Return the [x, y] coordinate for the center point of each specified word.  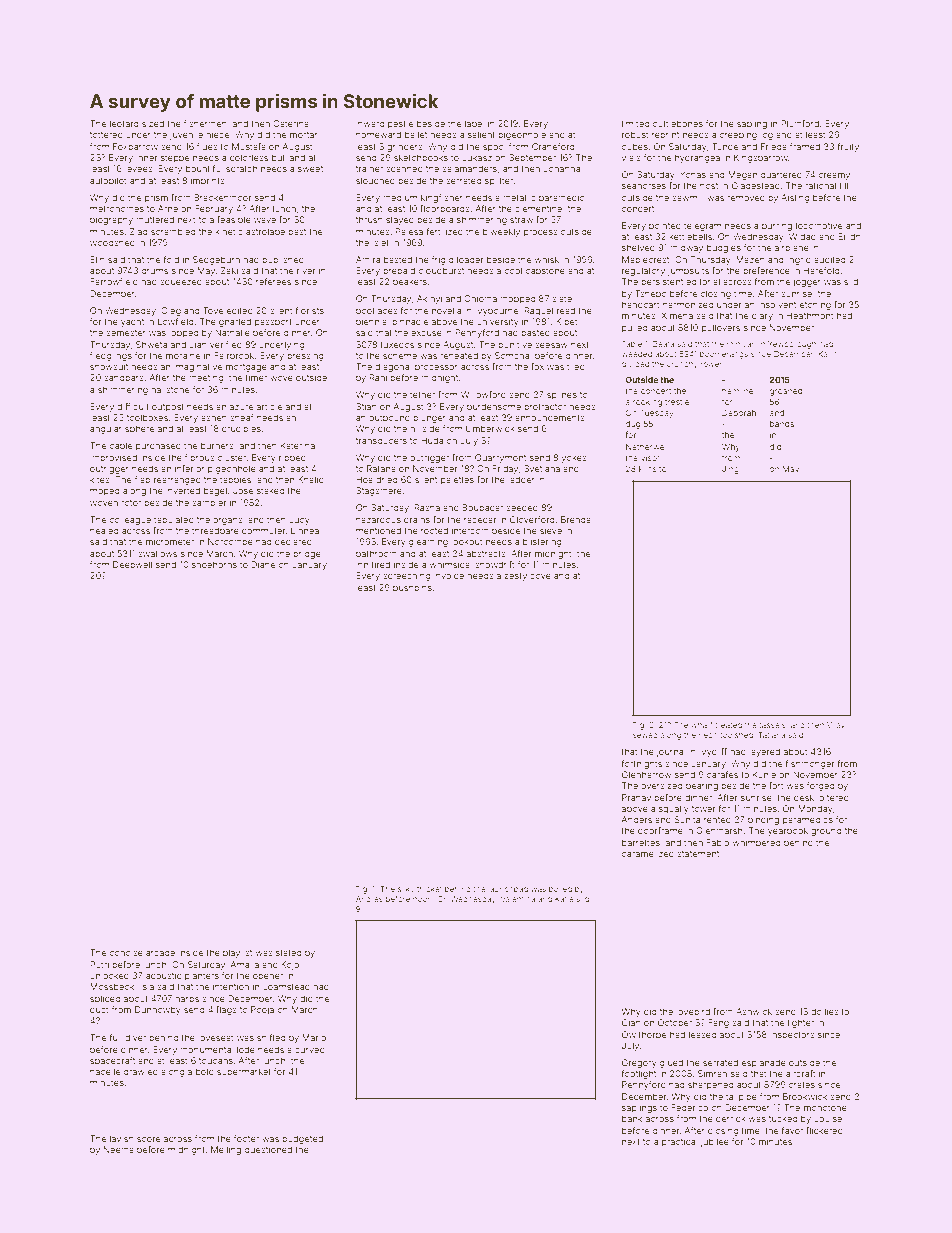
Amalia [244, 964]
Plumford [800, 123]
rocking [647, 403]
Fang [718, 1023]
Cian [631, 1022]
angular [106, 429]
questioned [268, 1150]
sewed [645, 735]
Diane [263, 564]
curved [310, 1049]
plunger [429, 418]
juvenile [186, 135]
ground [826, 831]
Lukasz [477, 157]
